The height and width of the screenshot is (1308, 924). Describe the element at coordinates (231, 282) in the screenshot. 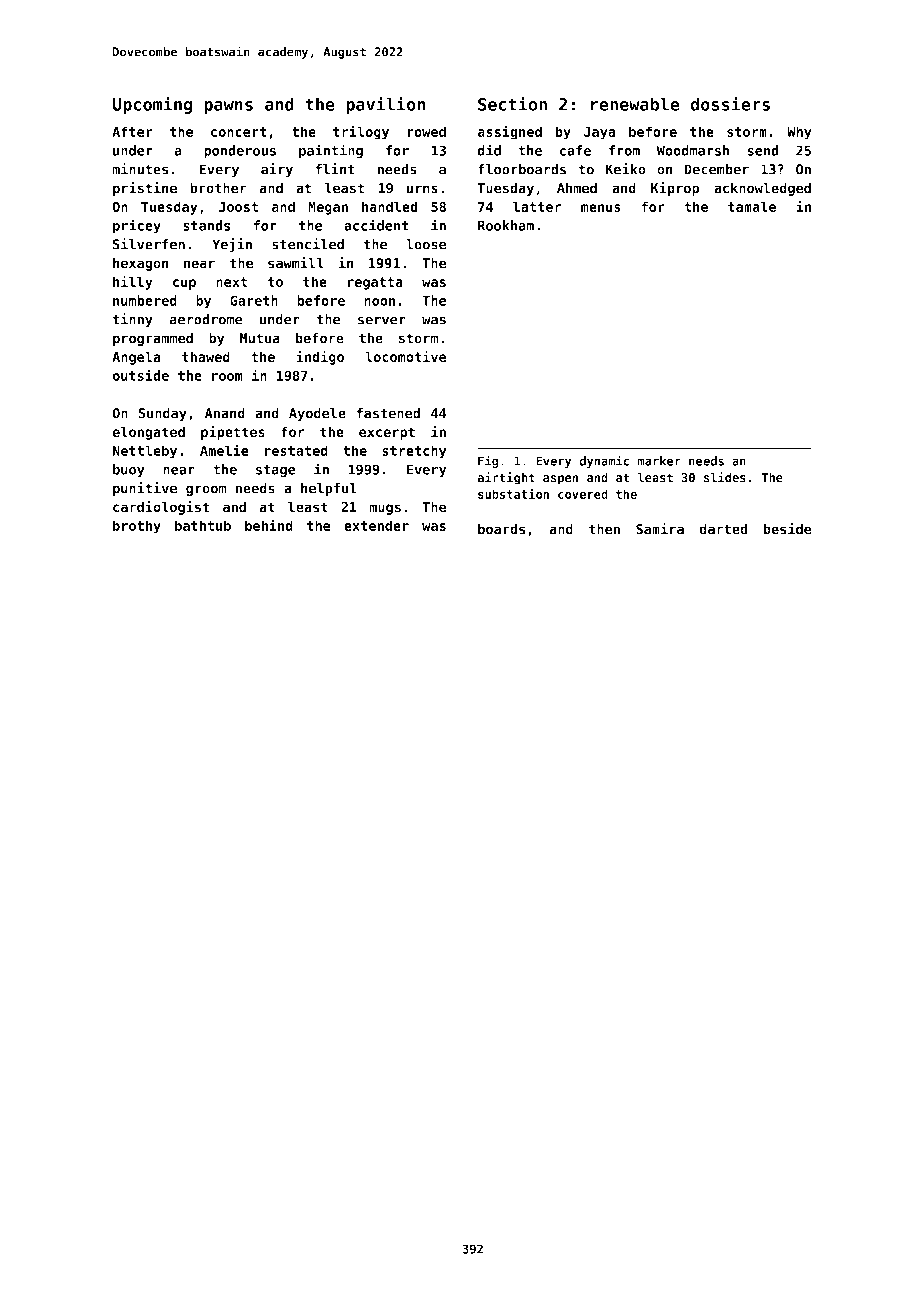

I see `next` at that location.
